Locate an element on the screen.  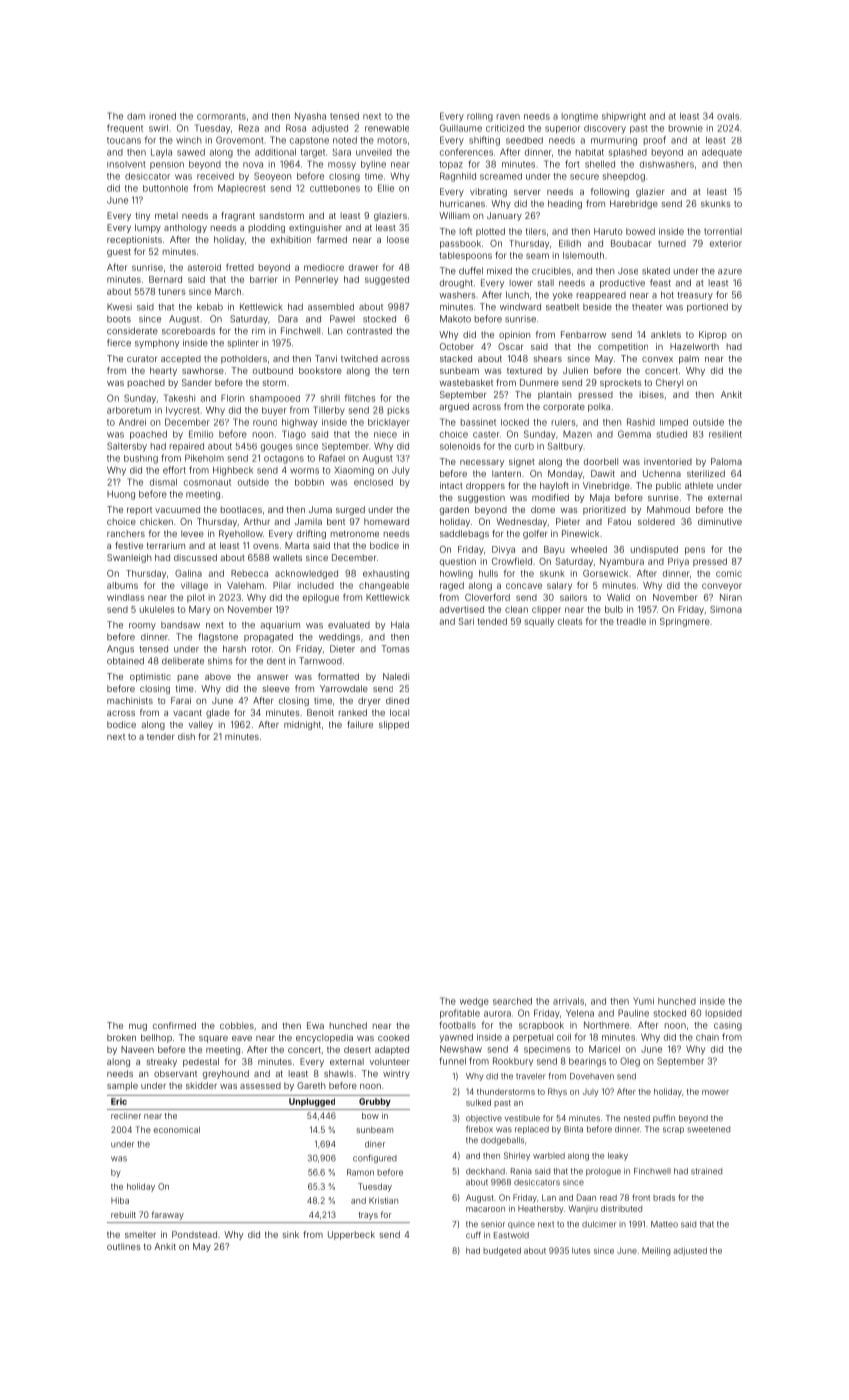
stacked is located at coordinates (456, 358).
